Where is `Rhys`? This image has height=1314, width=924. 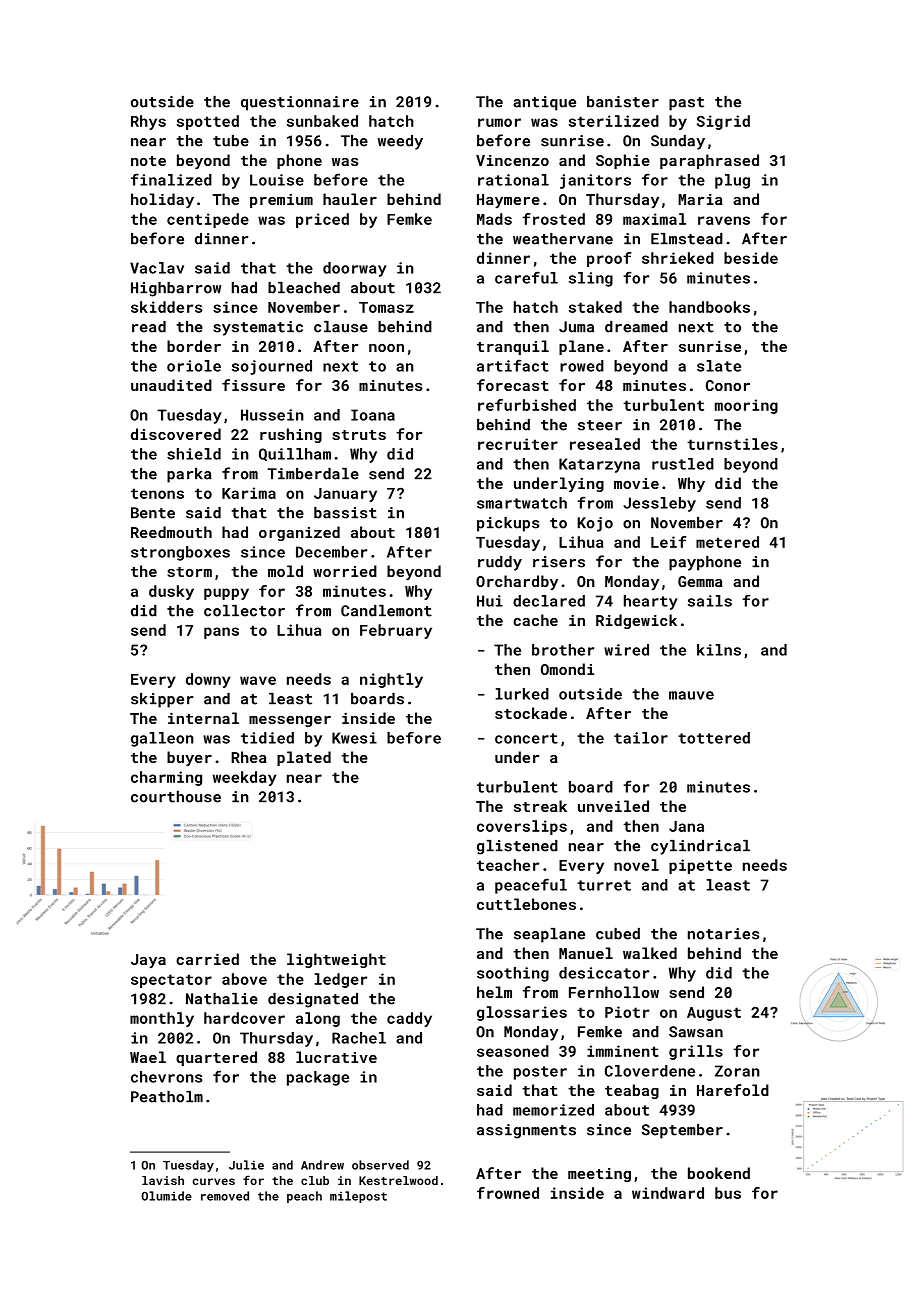
Rhys is located at coordinates (148, 122).
